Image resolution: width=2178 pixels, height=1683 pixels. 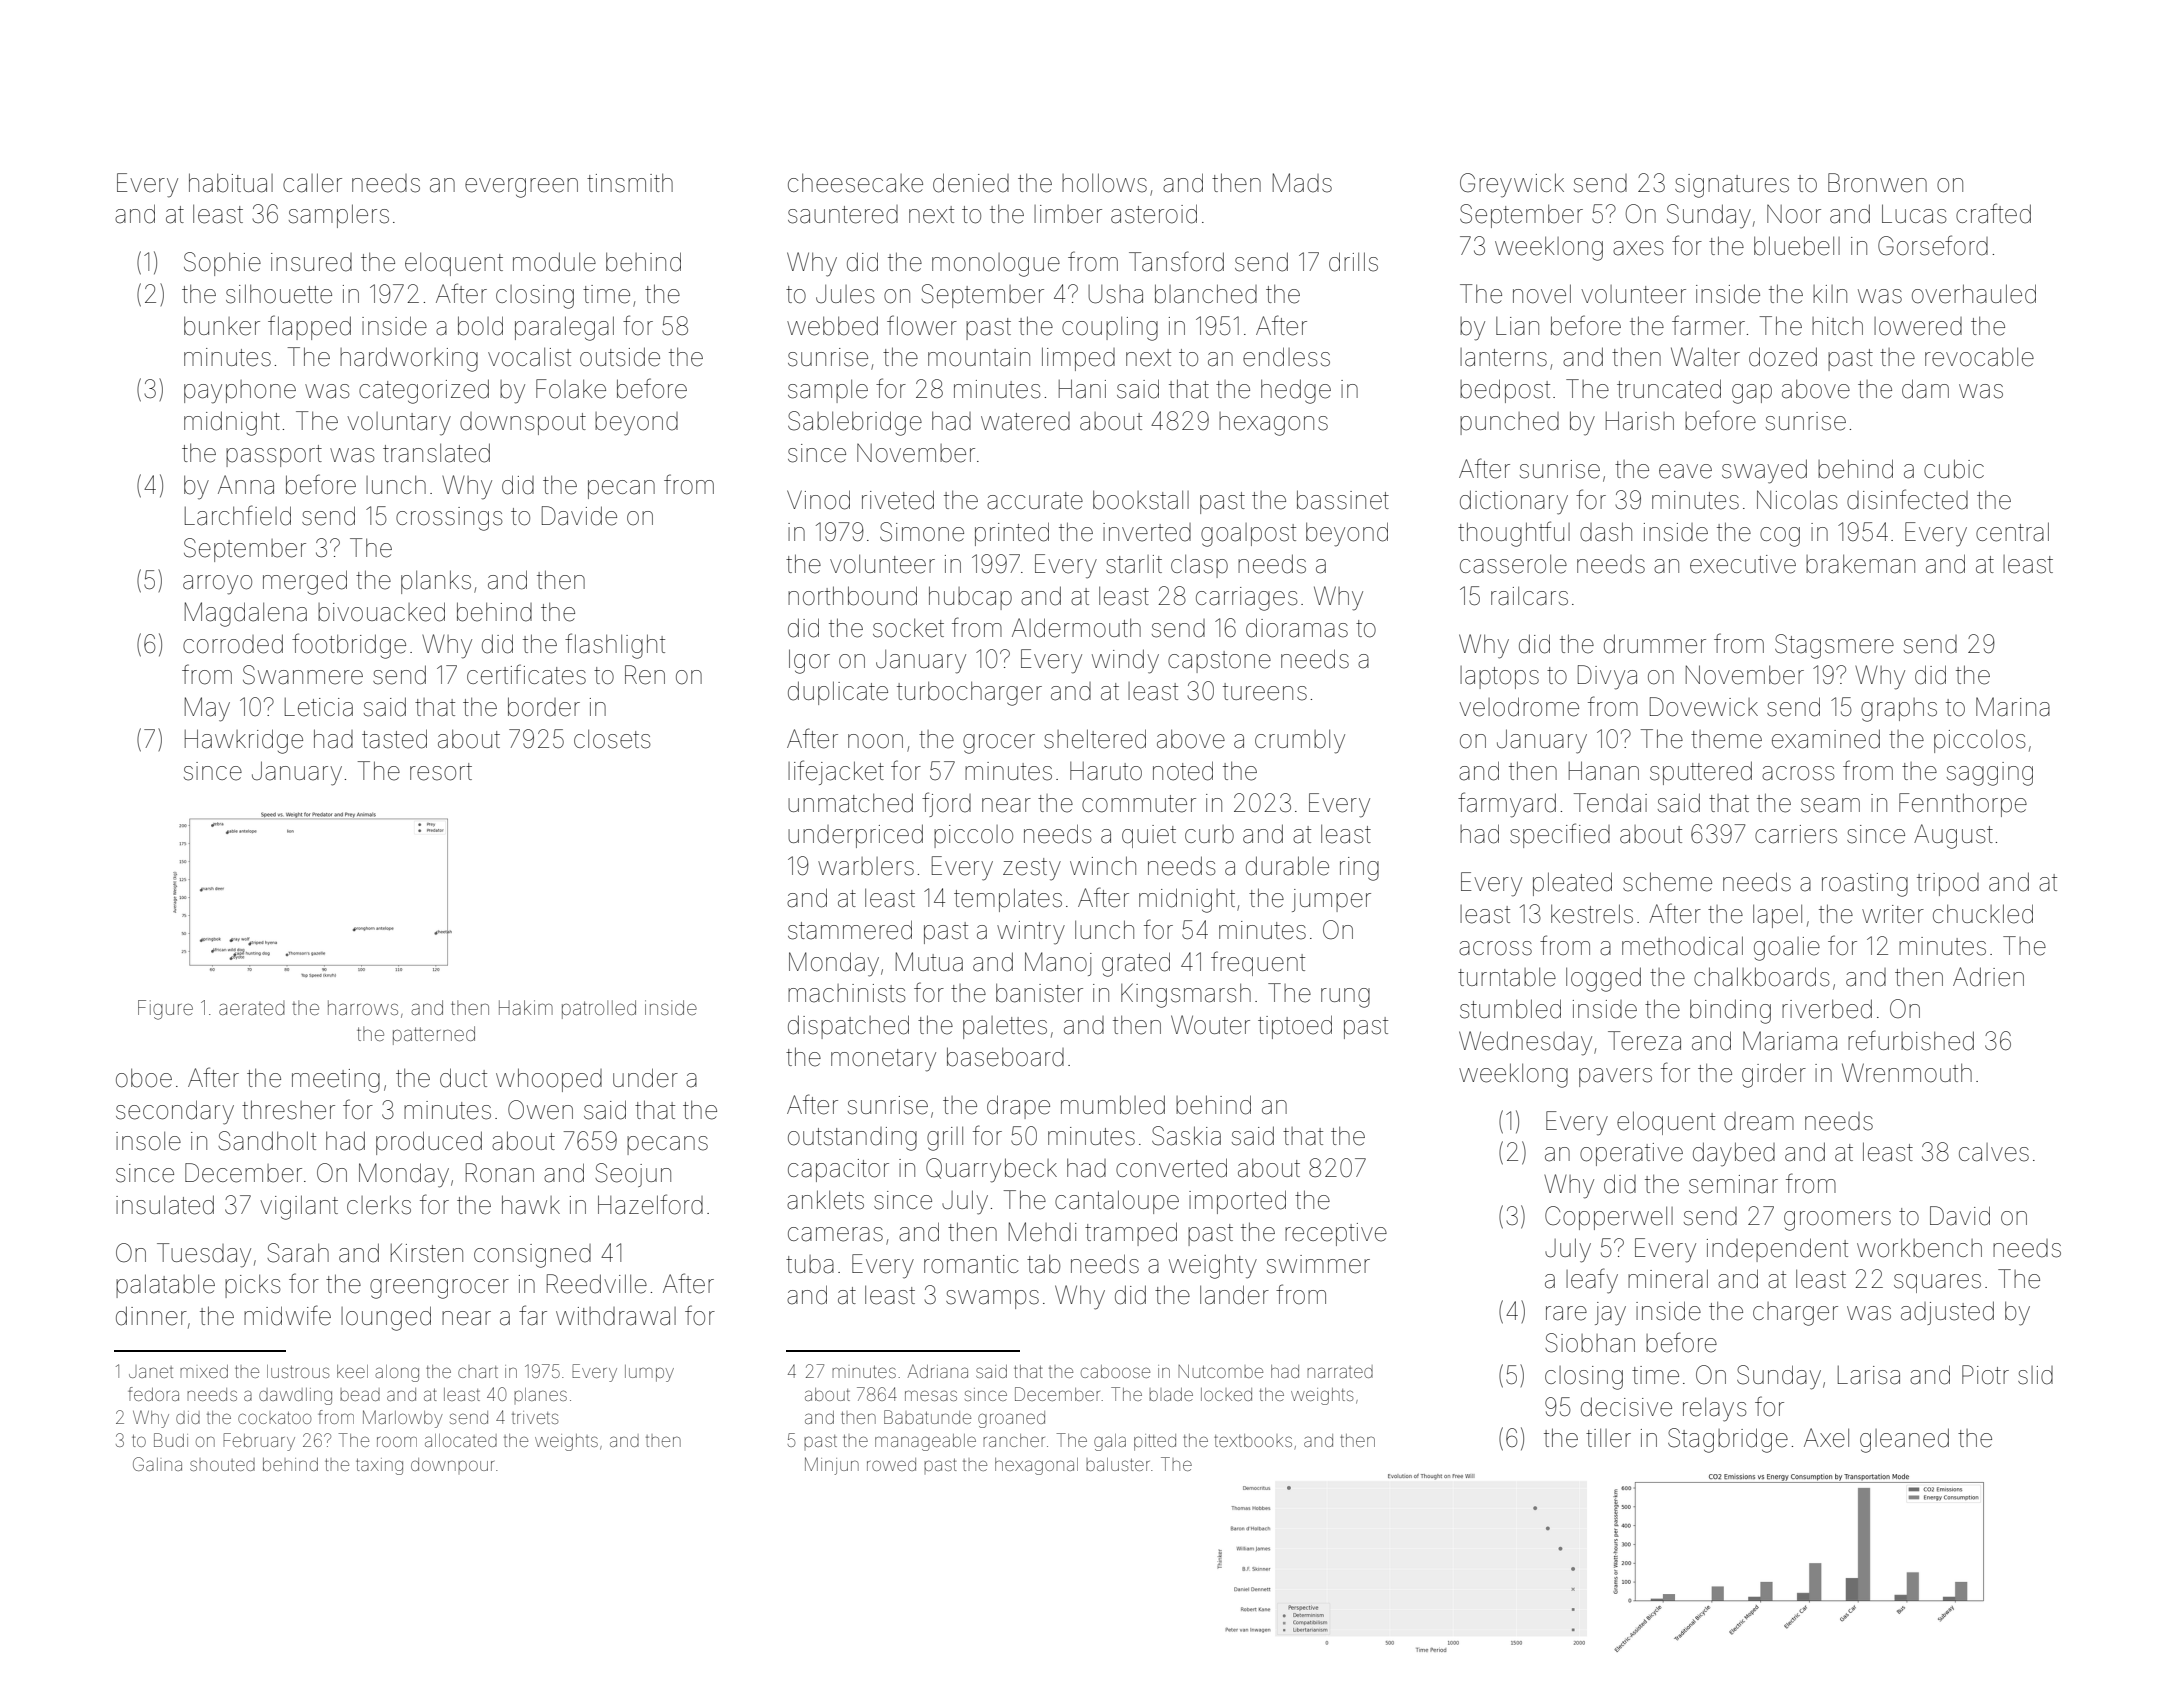 What do you see at coordinates (165, 1286) in the page?
I see `palatable` at bounding box center [165, 1286].
